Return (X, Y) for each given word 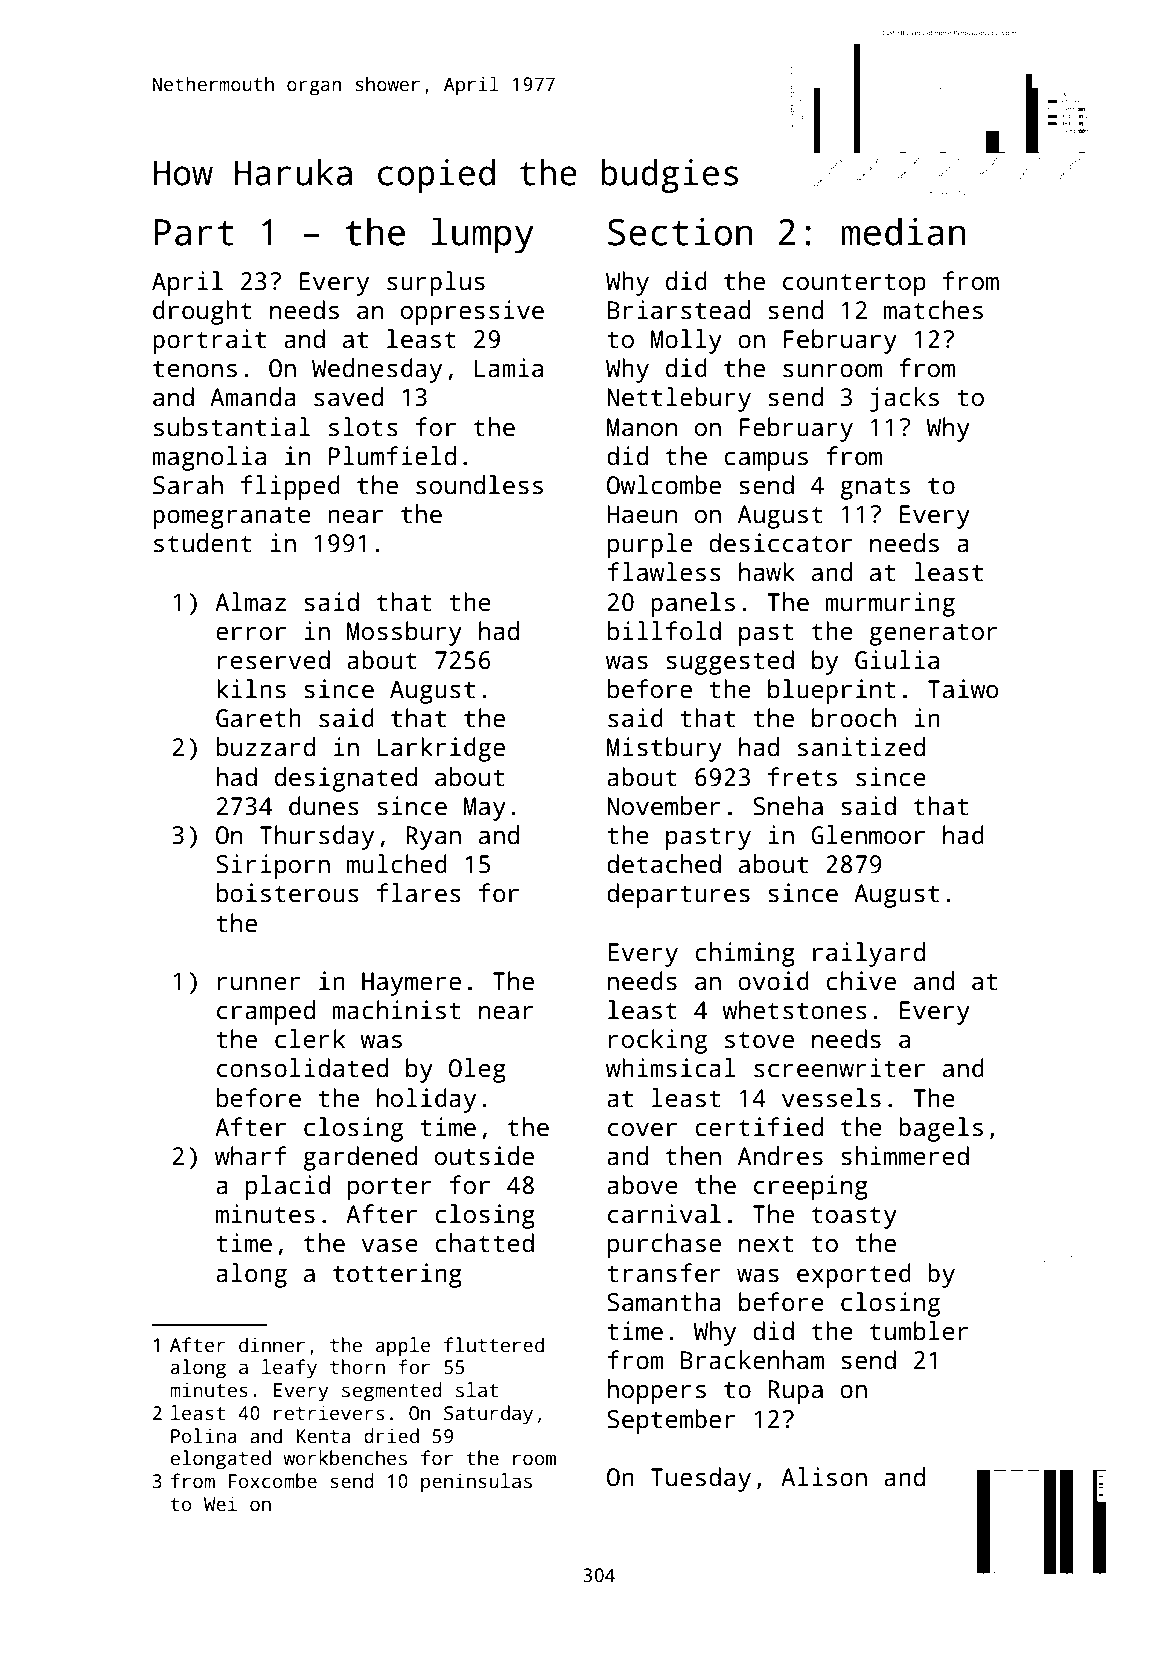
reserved (274, 660)
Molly (686, 341)
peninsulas (476, 1483)
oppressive (472, 312)
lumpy (483, 236)
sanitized (861, 747)
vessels (831, 1098)
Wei (220, 1504)
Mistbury (664, 749)
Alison (824, 1477)
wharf (251, 1156)
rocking (658, 1041)
